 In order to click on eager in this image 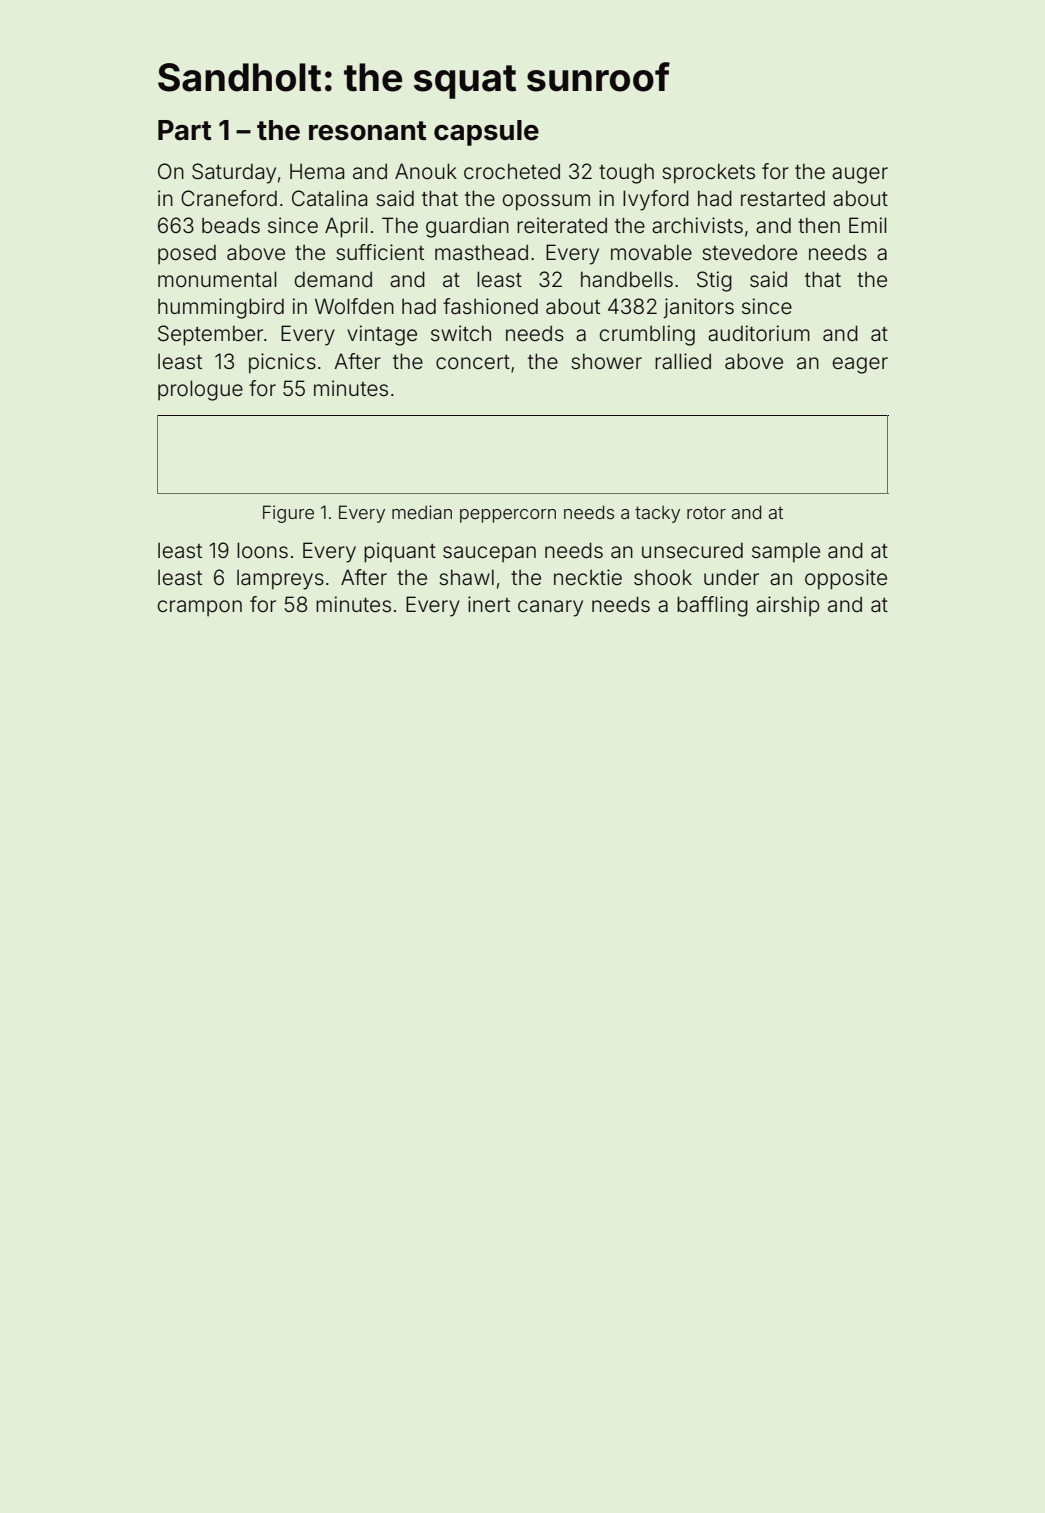, I will do `click(860, 365)`.
